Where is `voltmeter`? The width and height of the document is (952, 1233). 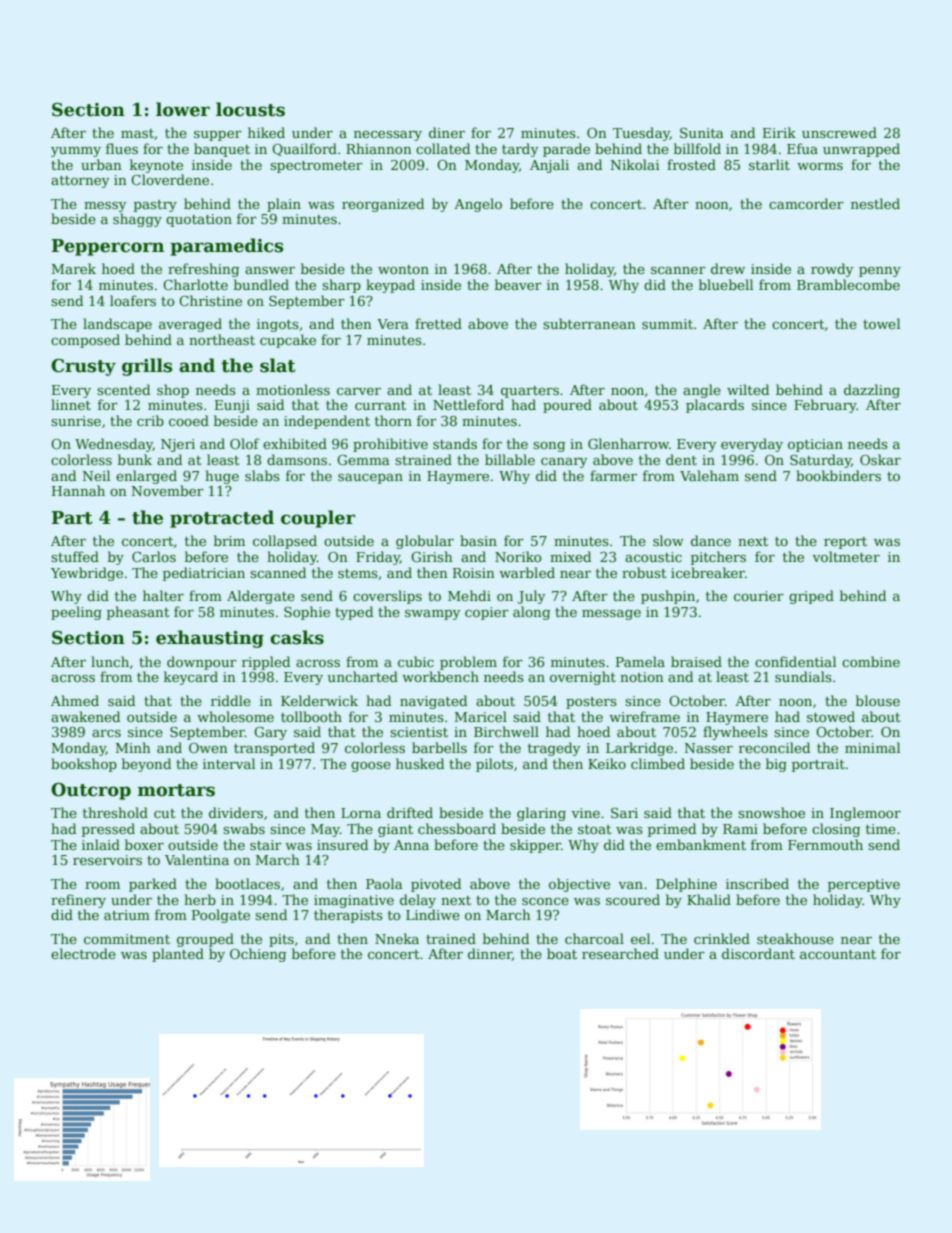
voltmeter is located at coordinates (846, 556).
